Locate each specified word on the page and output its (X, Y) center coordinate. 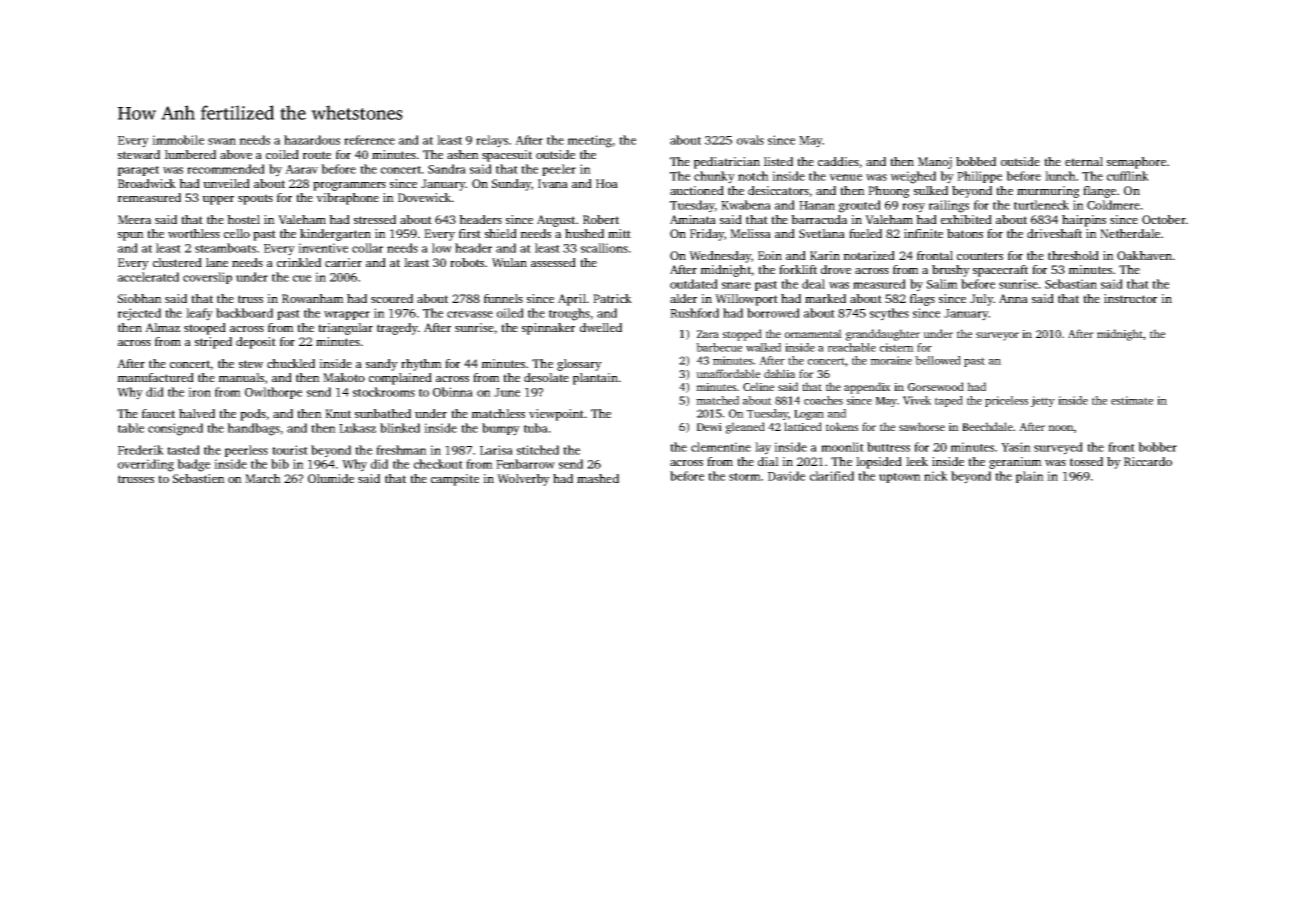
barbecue (719, 347)
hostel (243, 219)
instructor (1130, 298)
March (263, 478)
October (1164, 219)
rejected (139, 314)
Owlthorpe (273, 393)
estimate (1132, 400)
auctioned (697, 190)
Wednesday (720, 257)
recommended (226, 169)
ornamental (813, 333)
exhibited (966, 219)
